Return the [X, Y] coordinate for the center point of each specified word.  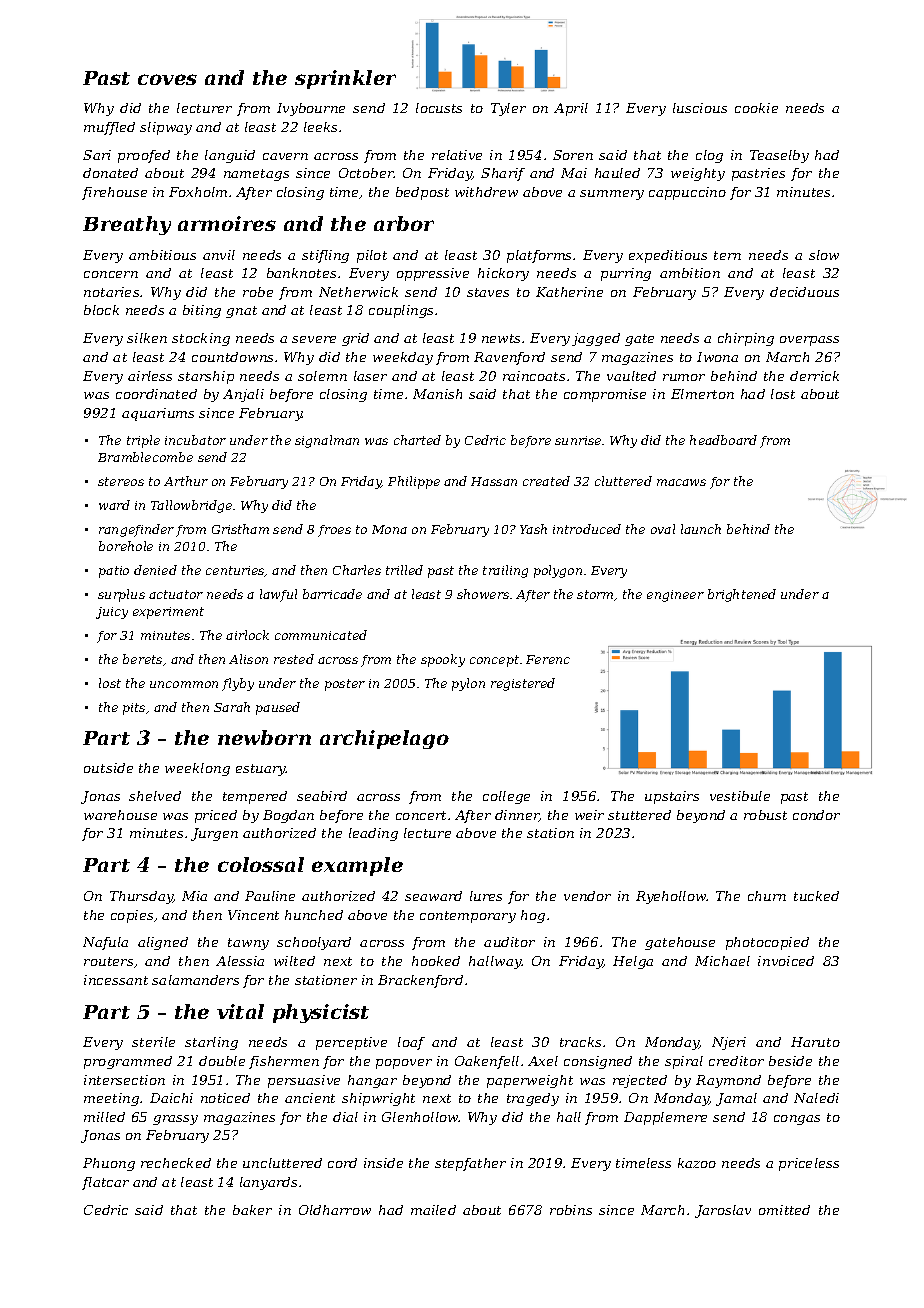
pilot [372, 256]
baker [252, 1210]
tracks [580, 1042]
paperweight [530, 1081]
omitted [784, 1210]
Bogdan [288, 816]
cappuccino [687, 193]
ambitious [162, 255]
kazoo [697, 1163]
